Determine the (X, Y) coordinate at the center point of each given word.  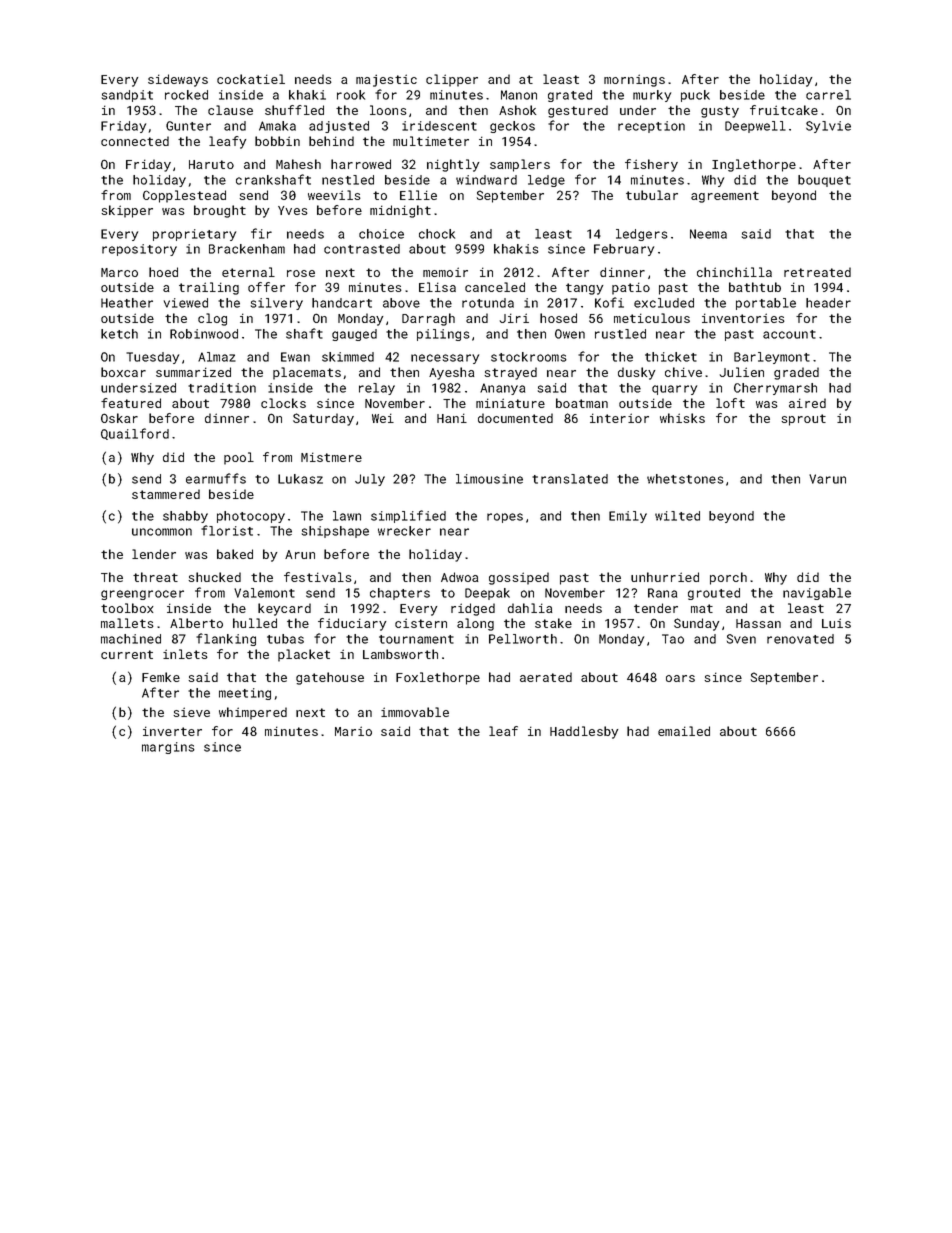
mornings (634, 80)
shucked (214, 577)
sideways (178, 80)
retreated (817, 272)
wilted (677, 516)
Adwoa (460, 577)
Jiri (514, 318)
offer (266, 287)
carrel (828, 95)
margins (168, 748)
